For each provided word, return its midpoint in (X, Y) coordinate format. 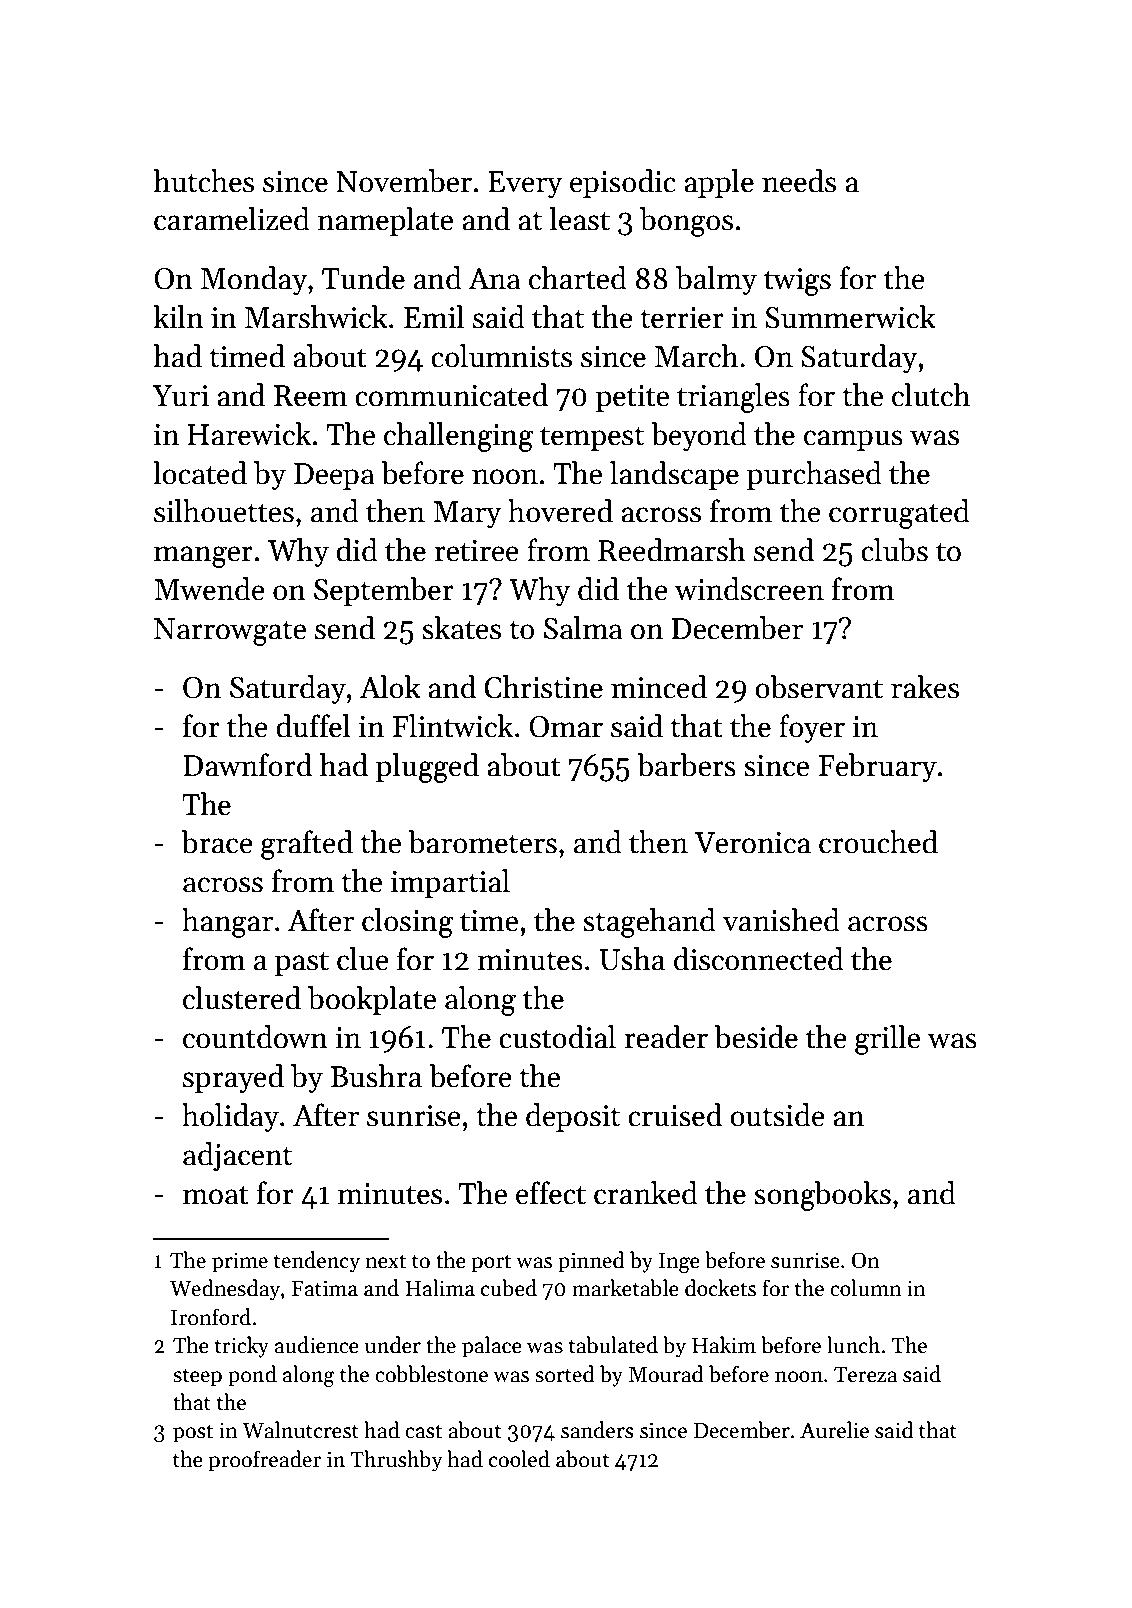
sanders (597, 1430)
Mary (467, 514)
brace (217, 842)
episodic (623, 183)
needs (799, 181)
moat (215, 1195)
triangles (733, 398)
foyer (812, 728)
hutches (203, 181)
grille (887, 1040)
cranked (646, 1193)
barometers (483, 842)
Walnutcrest (300, 1430)
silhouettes (224, 511)
